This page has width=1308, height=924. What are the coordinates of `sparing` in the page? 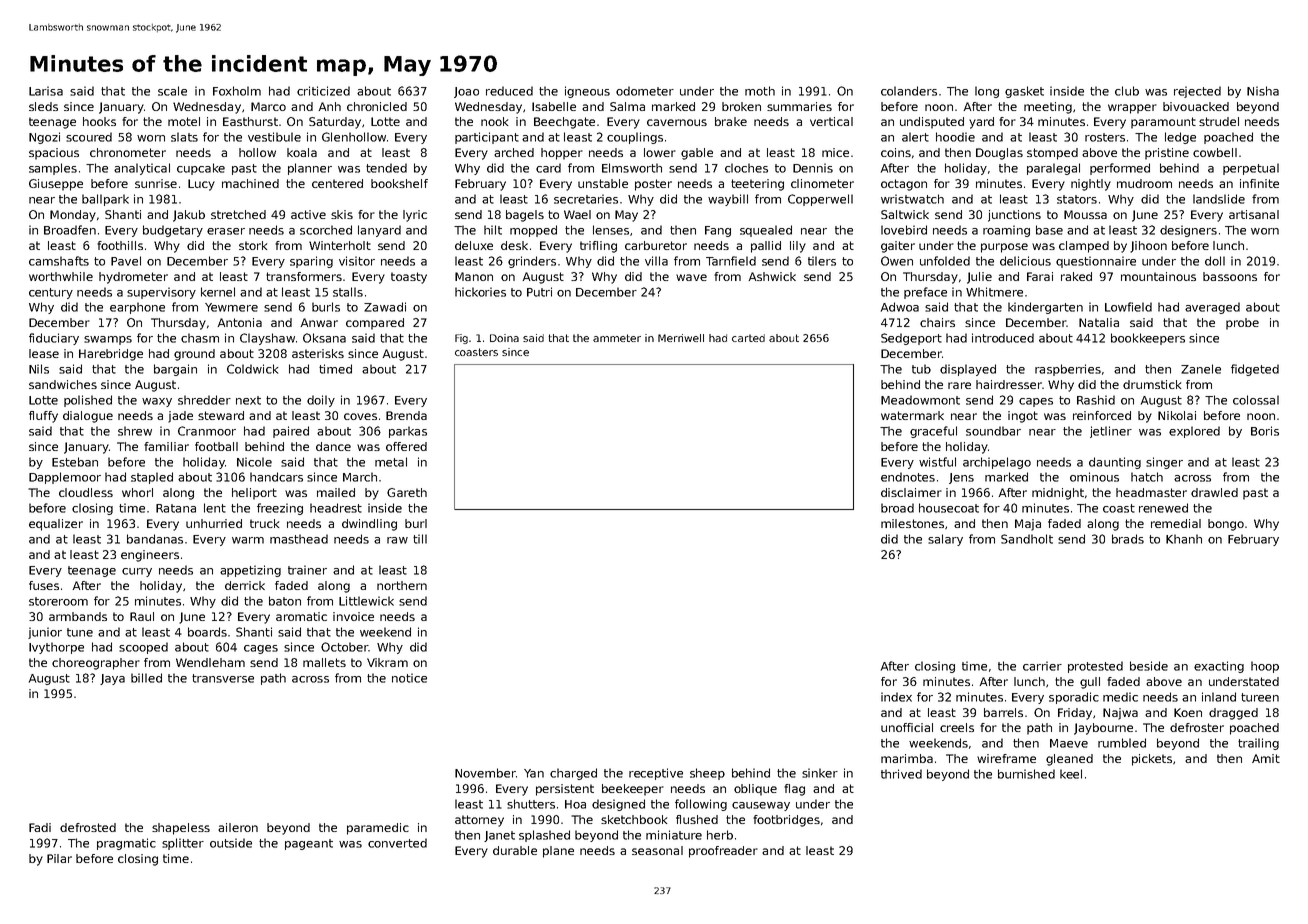 It's located at (311, 262).
